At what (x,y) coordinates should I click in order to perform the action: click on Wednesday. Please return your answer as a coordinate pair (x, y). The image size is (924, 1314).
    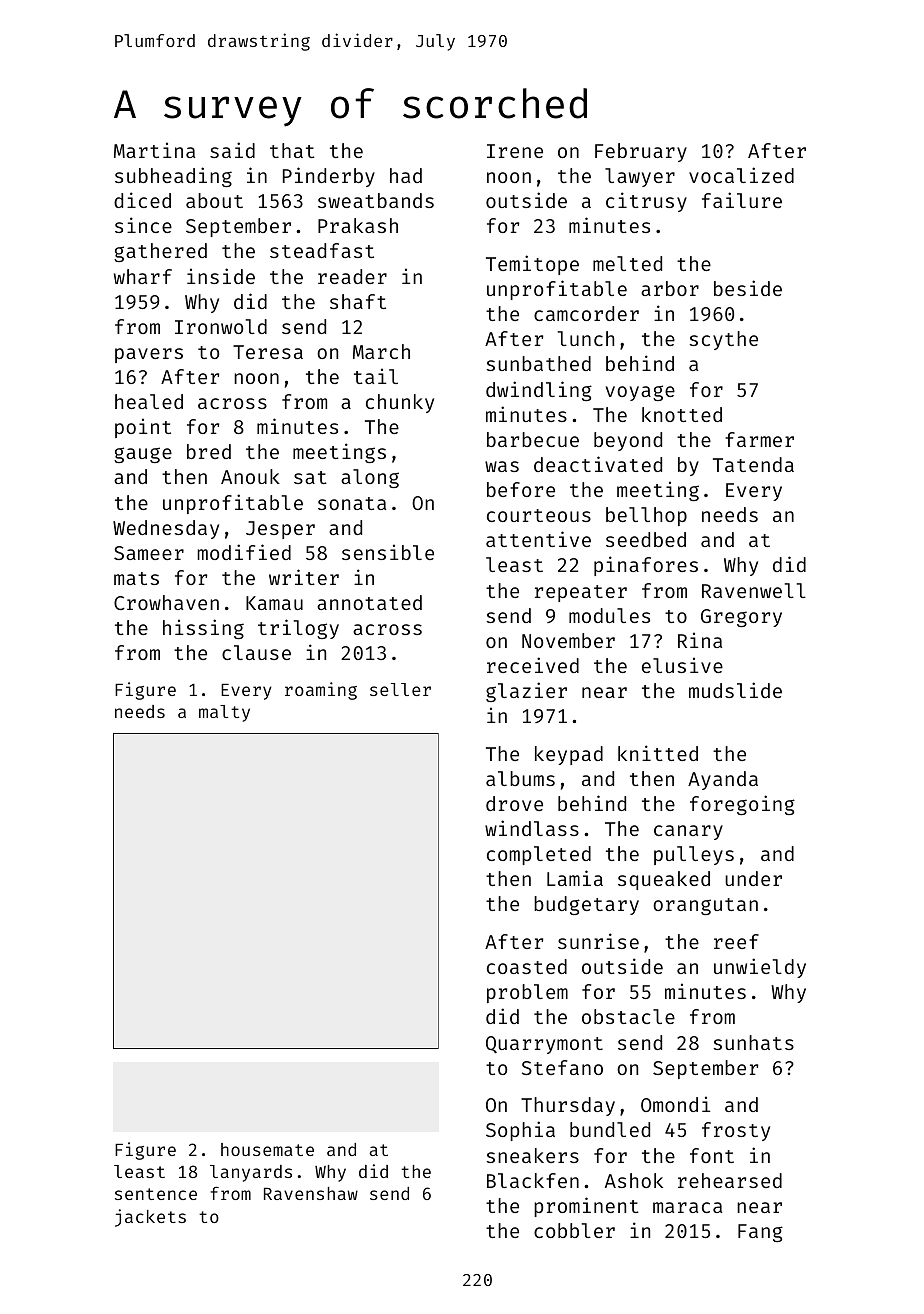
    Looking at the image, I should click on (166, 529).
